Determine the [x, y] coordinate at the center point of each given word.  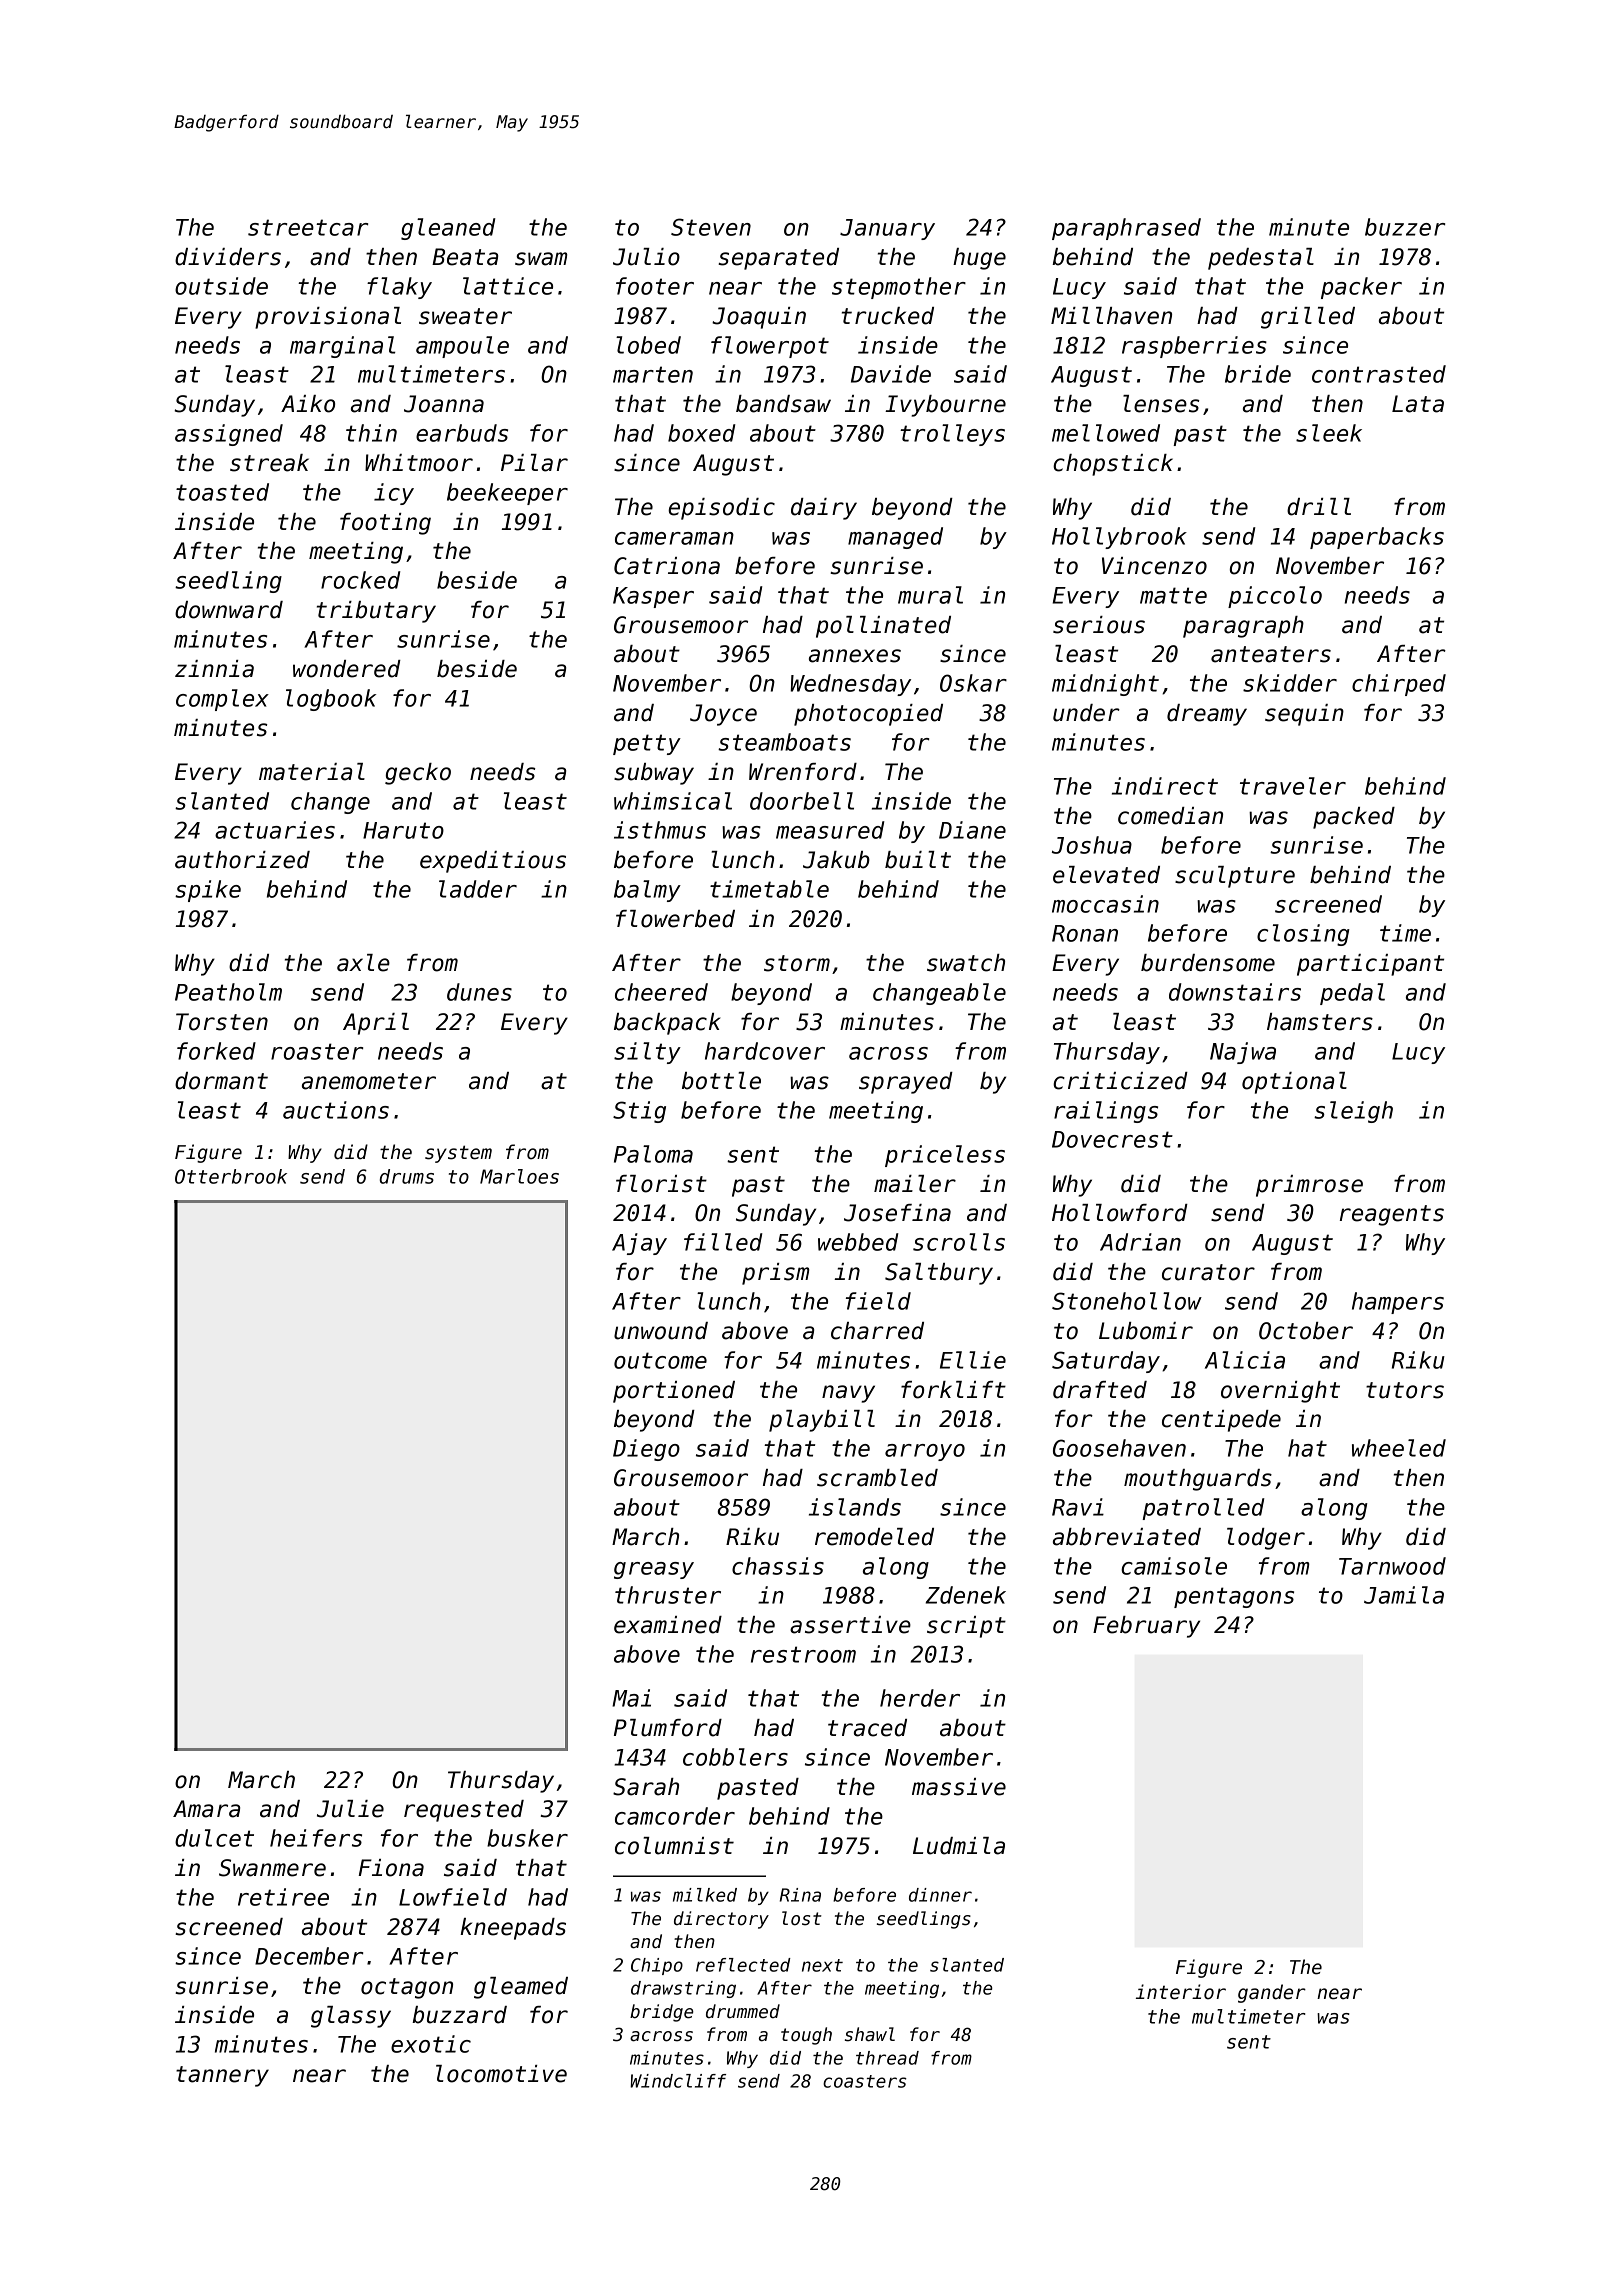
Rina [800, 1895]
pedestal [1261, 259]
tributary [376, 612]
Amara [206, 1809]
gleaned [448, 229]
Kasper [653, 597]
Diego [646, 1450]
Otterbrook [231, 1176]
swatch [966, 963]
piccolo [1275, 597]
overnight [1280, 1392]
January [887, 229]
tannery [222, 2076]
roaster [317, 1051]
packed [1354, 818]
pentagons [1234, 1597]
